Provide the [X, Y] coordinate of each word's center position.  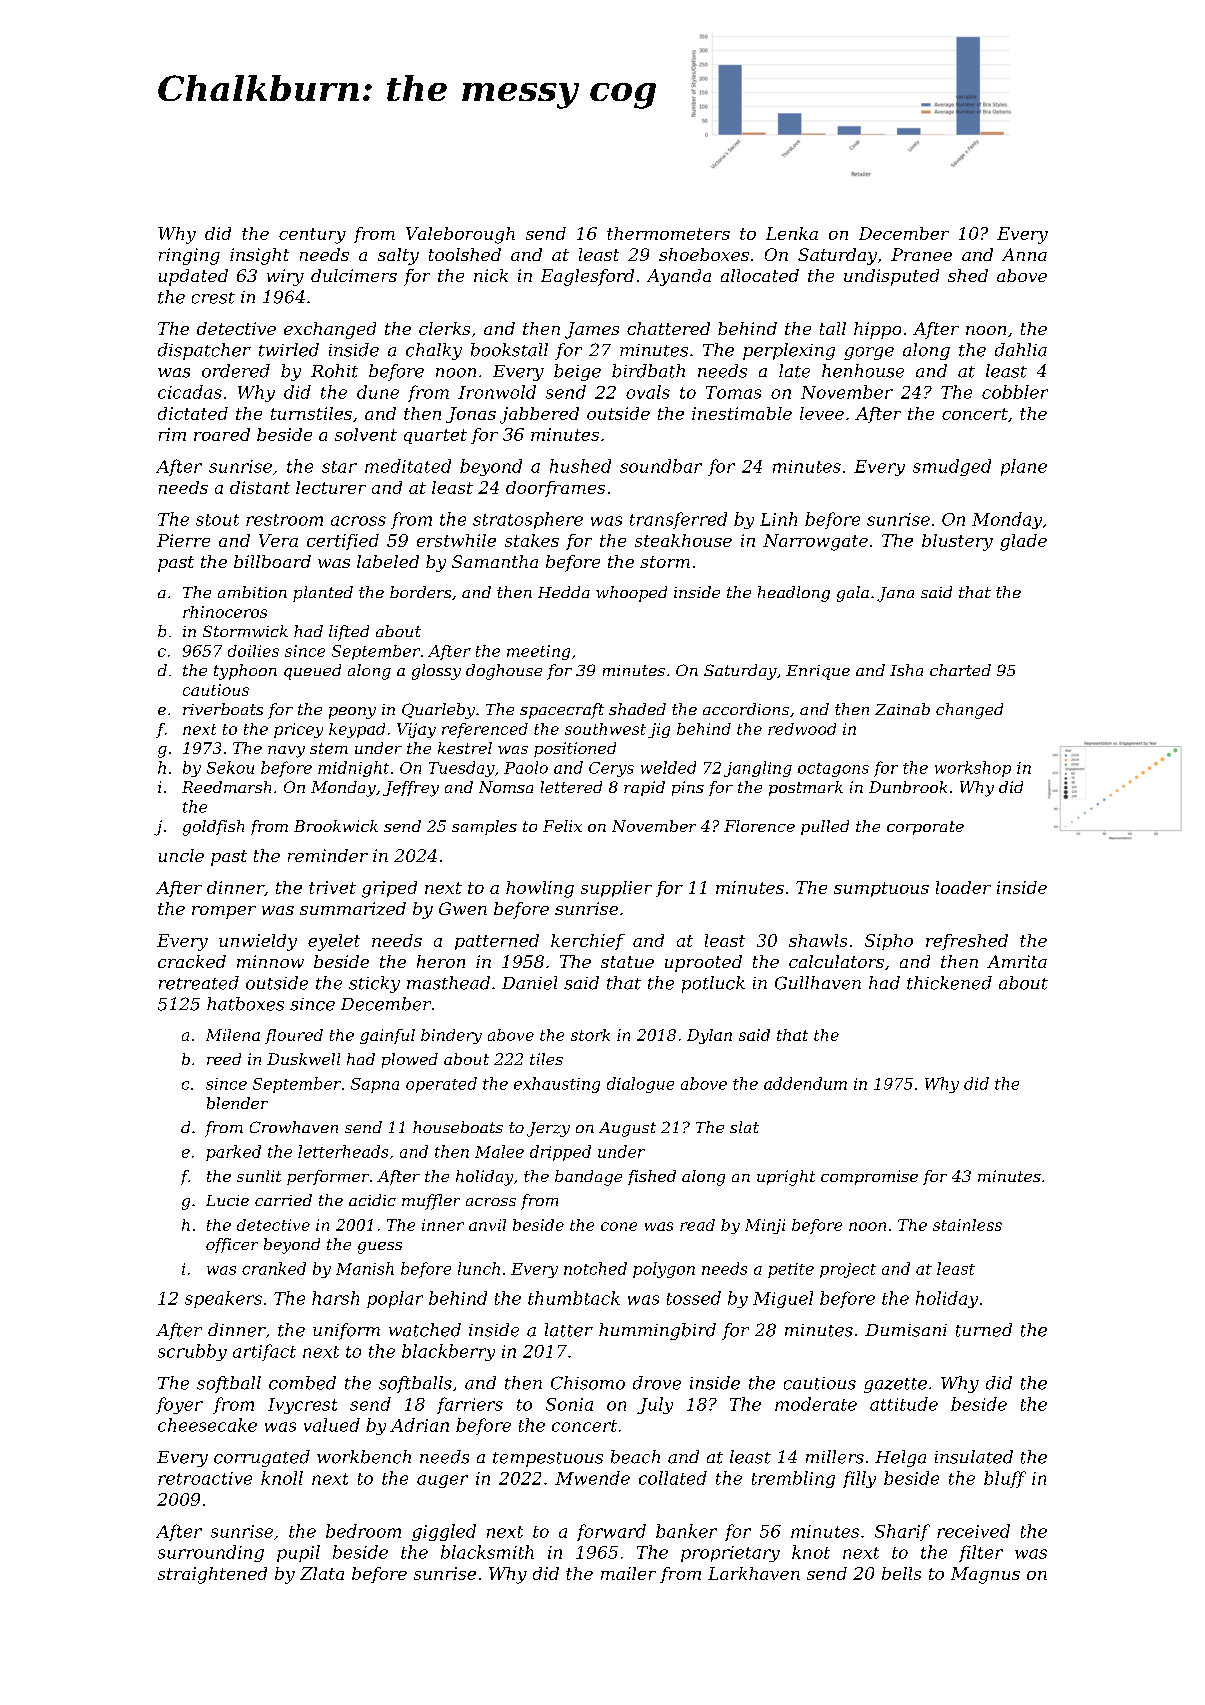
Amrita [1017, 961]
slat [744, 1127]
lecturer [331, 487]
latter [569, 1330]
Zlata [322, 1573]
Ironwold [497, 392]
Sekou [230, 767]
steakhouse [683, 540]
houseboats [458, 1127]
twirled [289, 350]
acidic [372, 1200]
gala [853, 594]
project [848, 1270]
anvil [487, 1225]
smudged [952, 467]
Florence [759, 826]
